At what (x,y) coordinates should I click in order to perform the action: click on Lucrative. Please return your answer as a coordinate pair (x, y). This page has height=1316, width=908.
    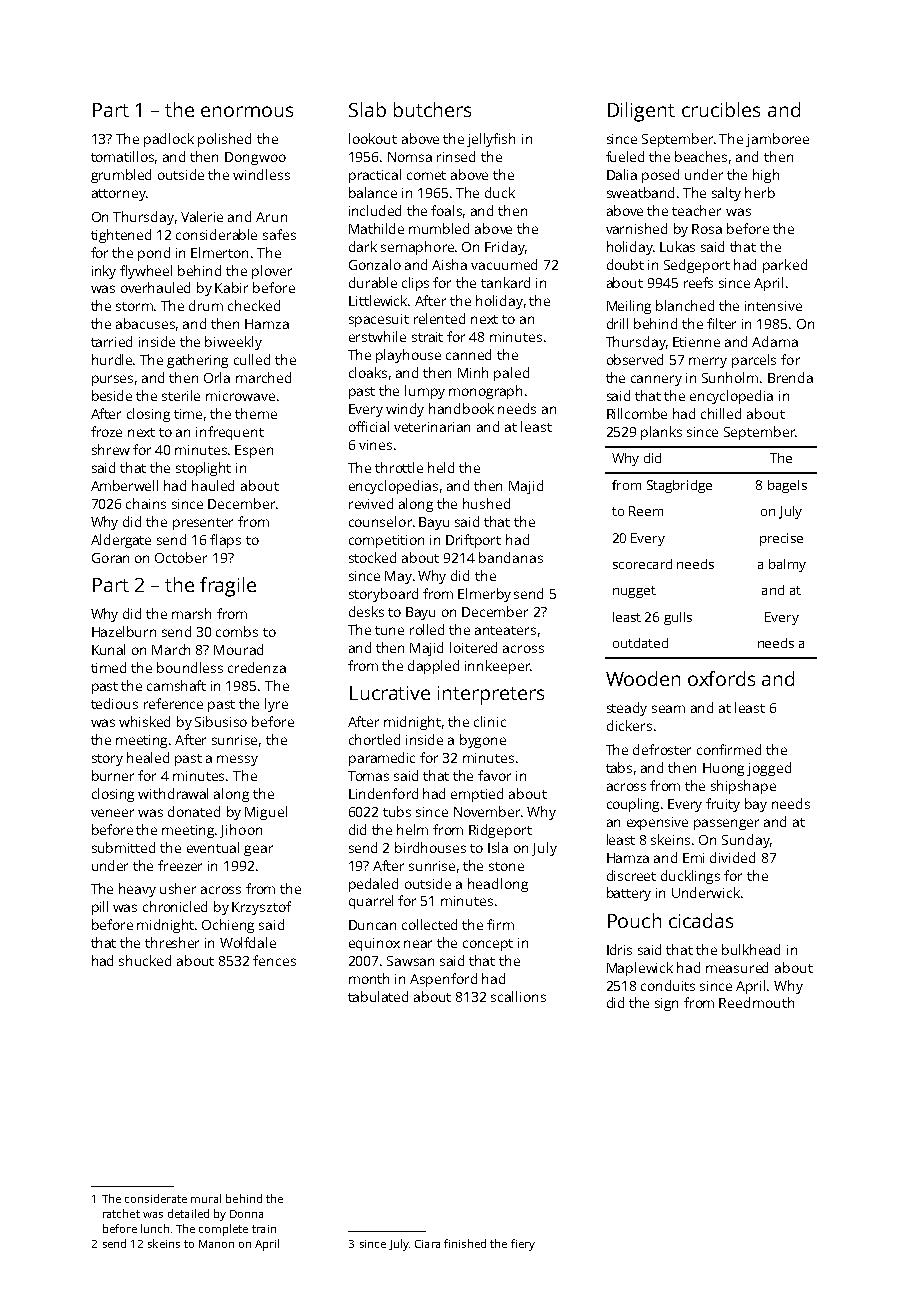
    Looking at the image, I should click on (390, 693).
